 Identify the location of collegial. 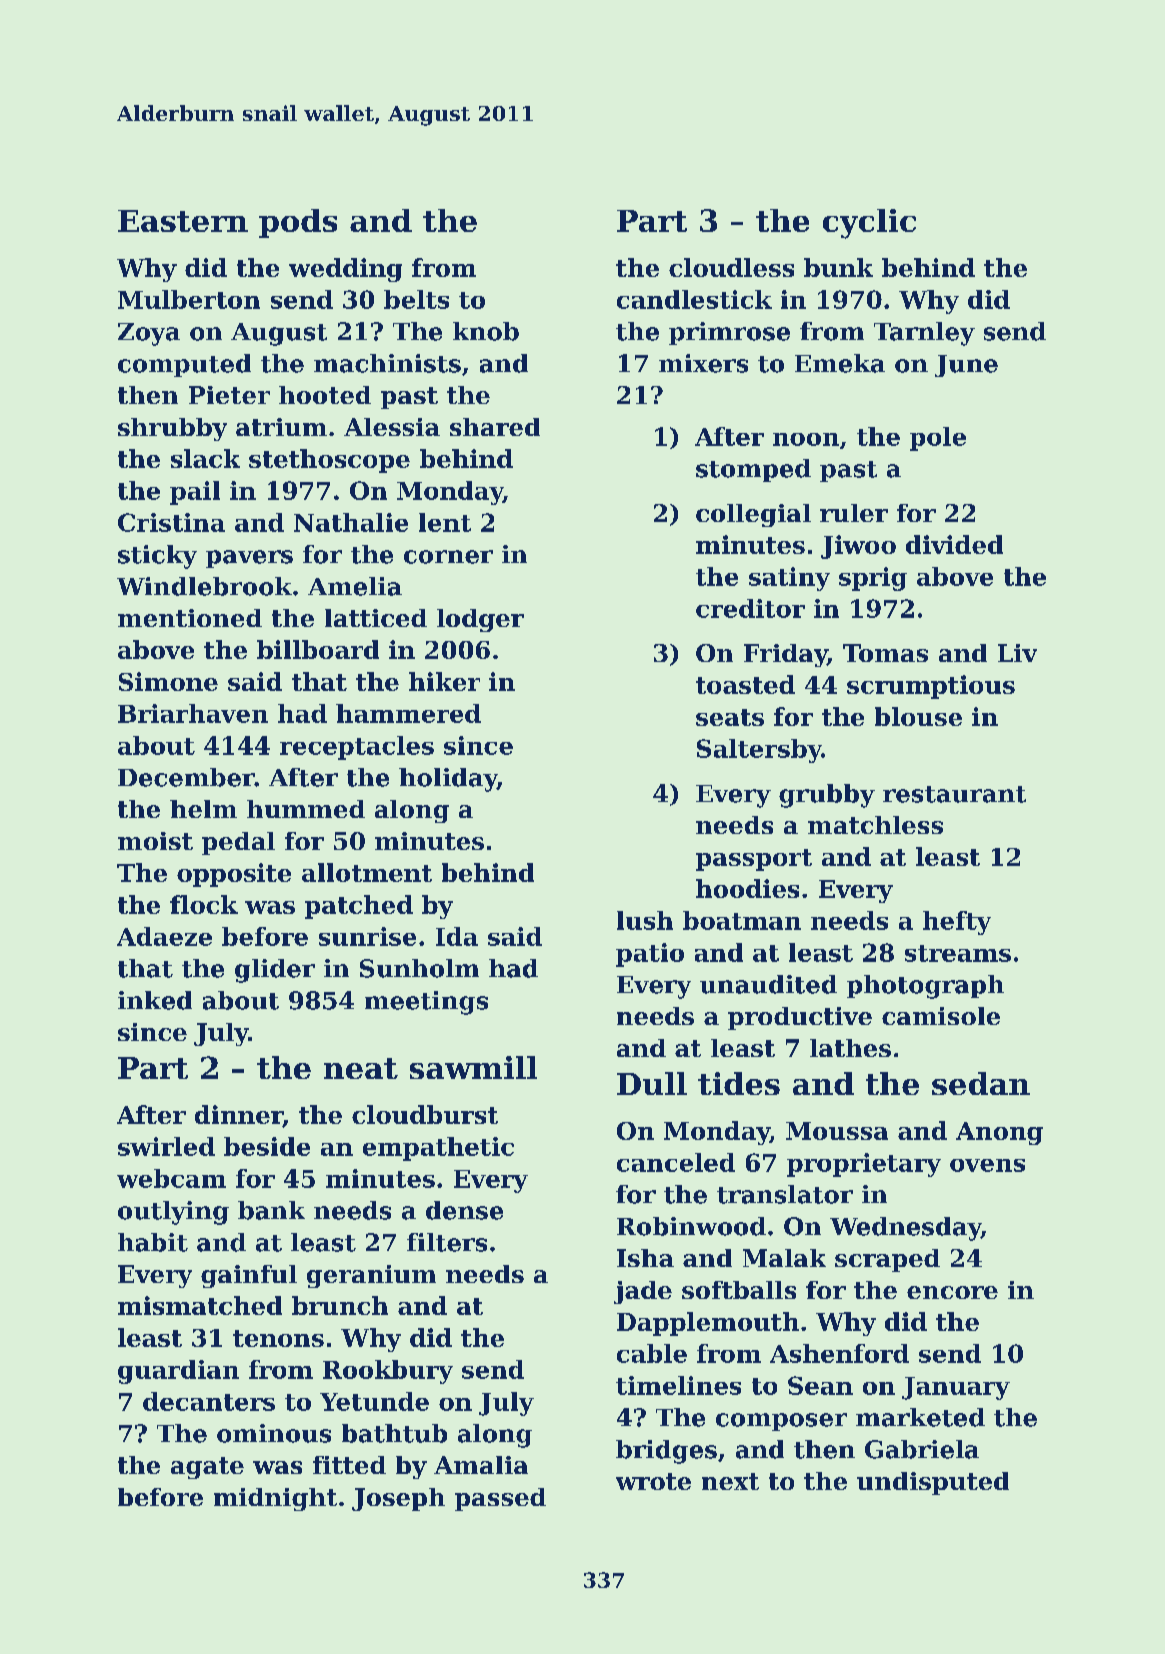
(753, 515).
